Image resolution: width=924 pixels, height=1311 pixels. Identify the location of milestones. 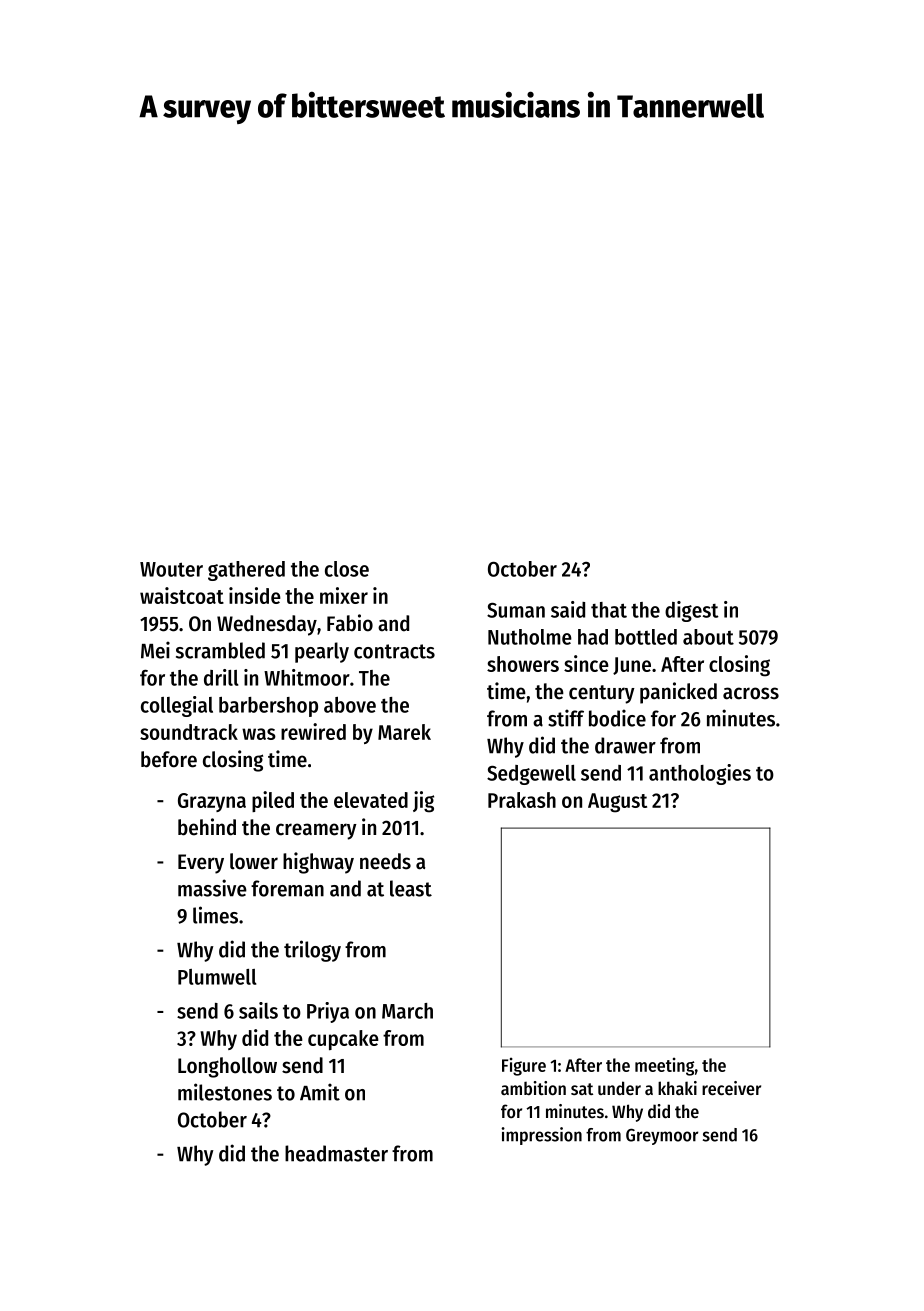
(225, 1092).
